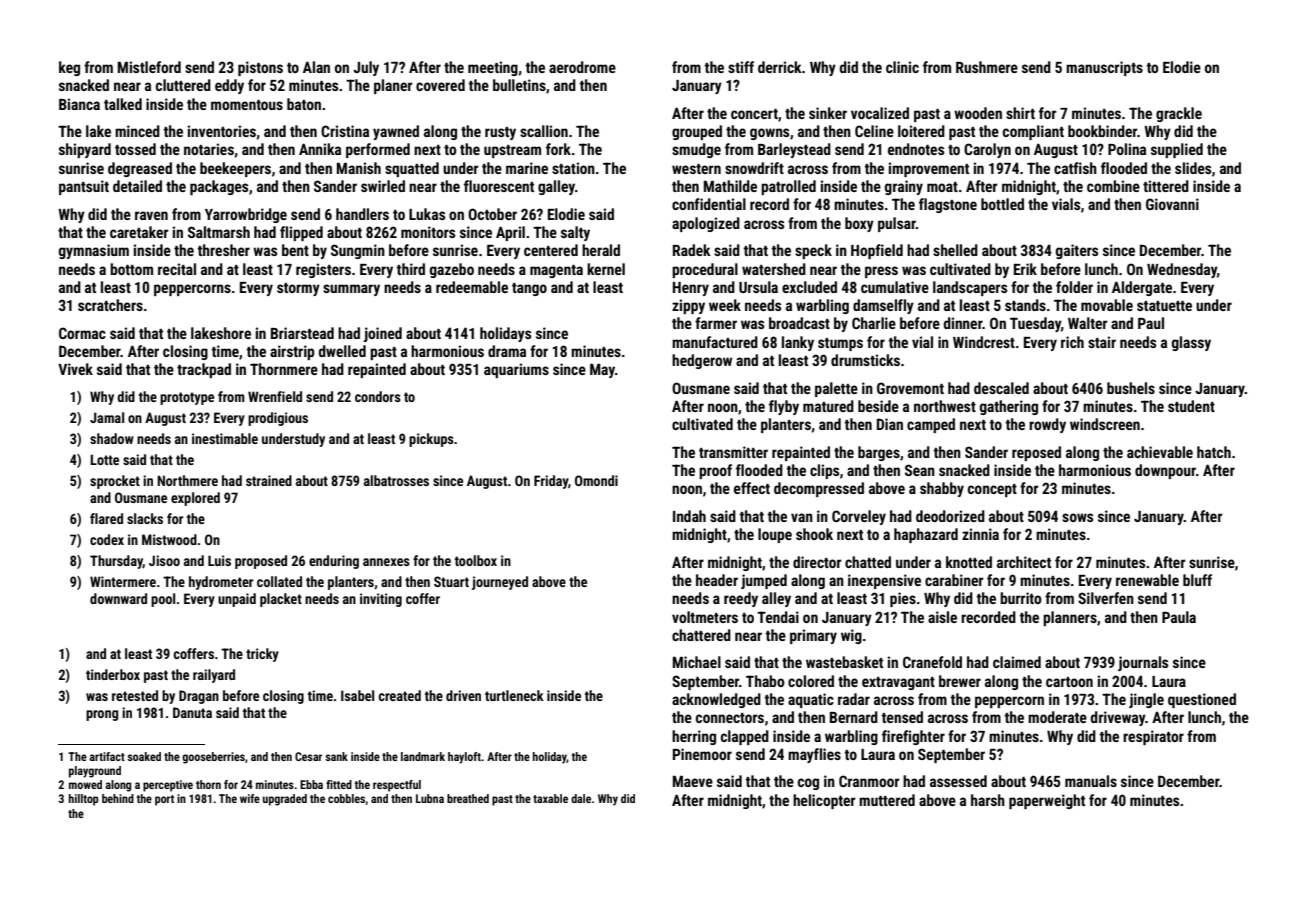 This page has width=1308, height=924. I want to click on rich, so click(1072, 342).
